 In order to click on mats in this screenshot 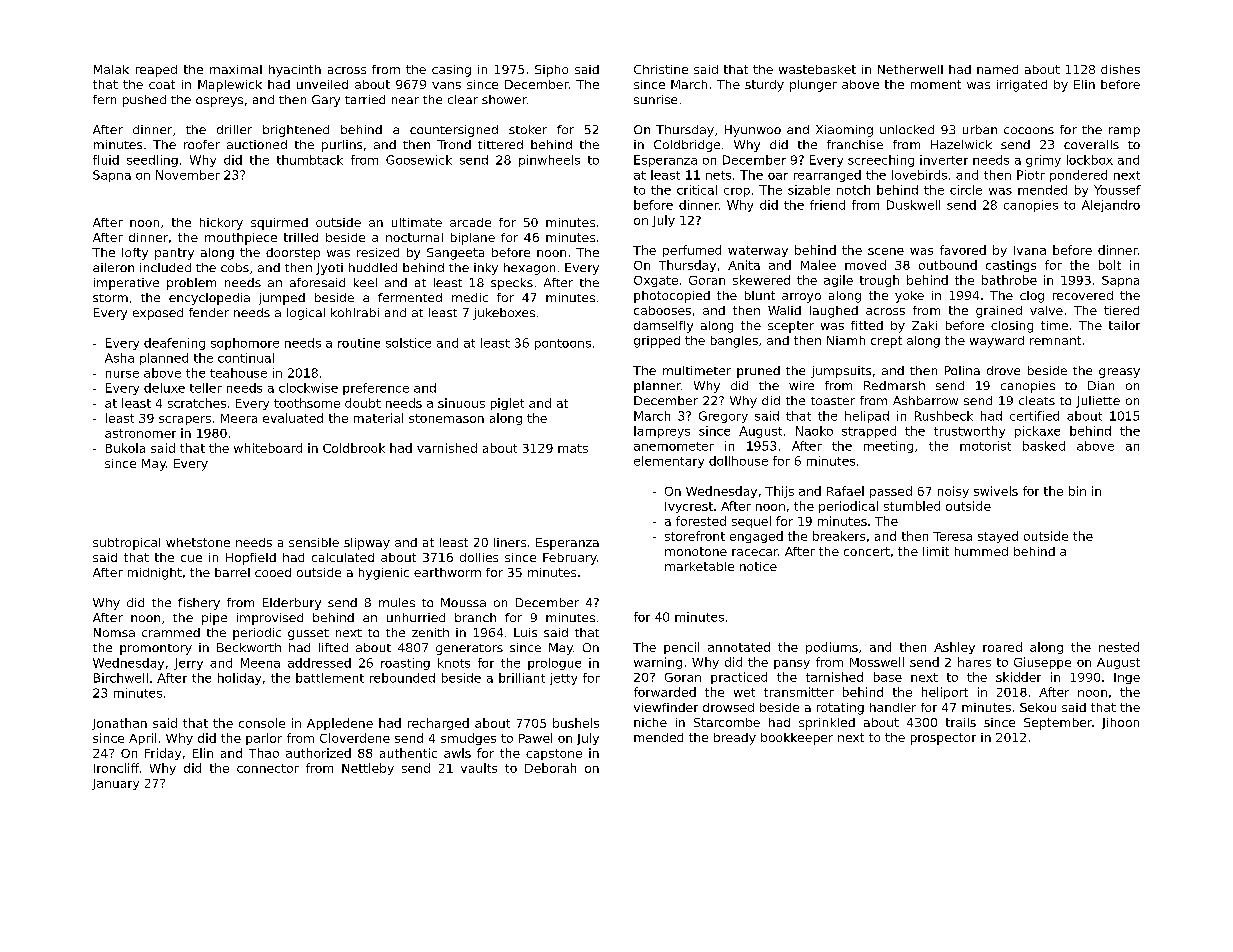, I will do `click(573, 448)`.
